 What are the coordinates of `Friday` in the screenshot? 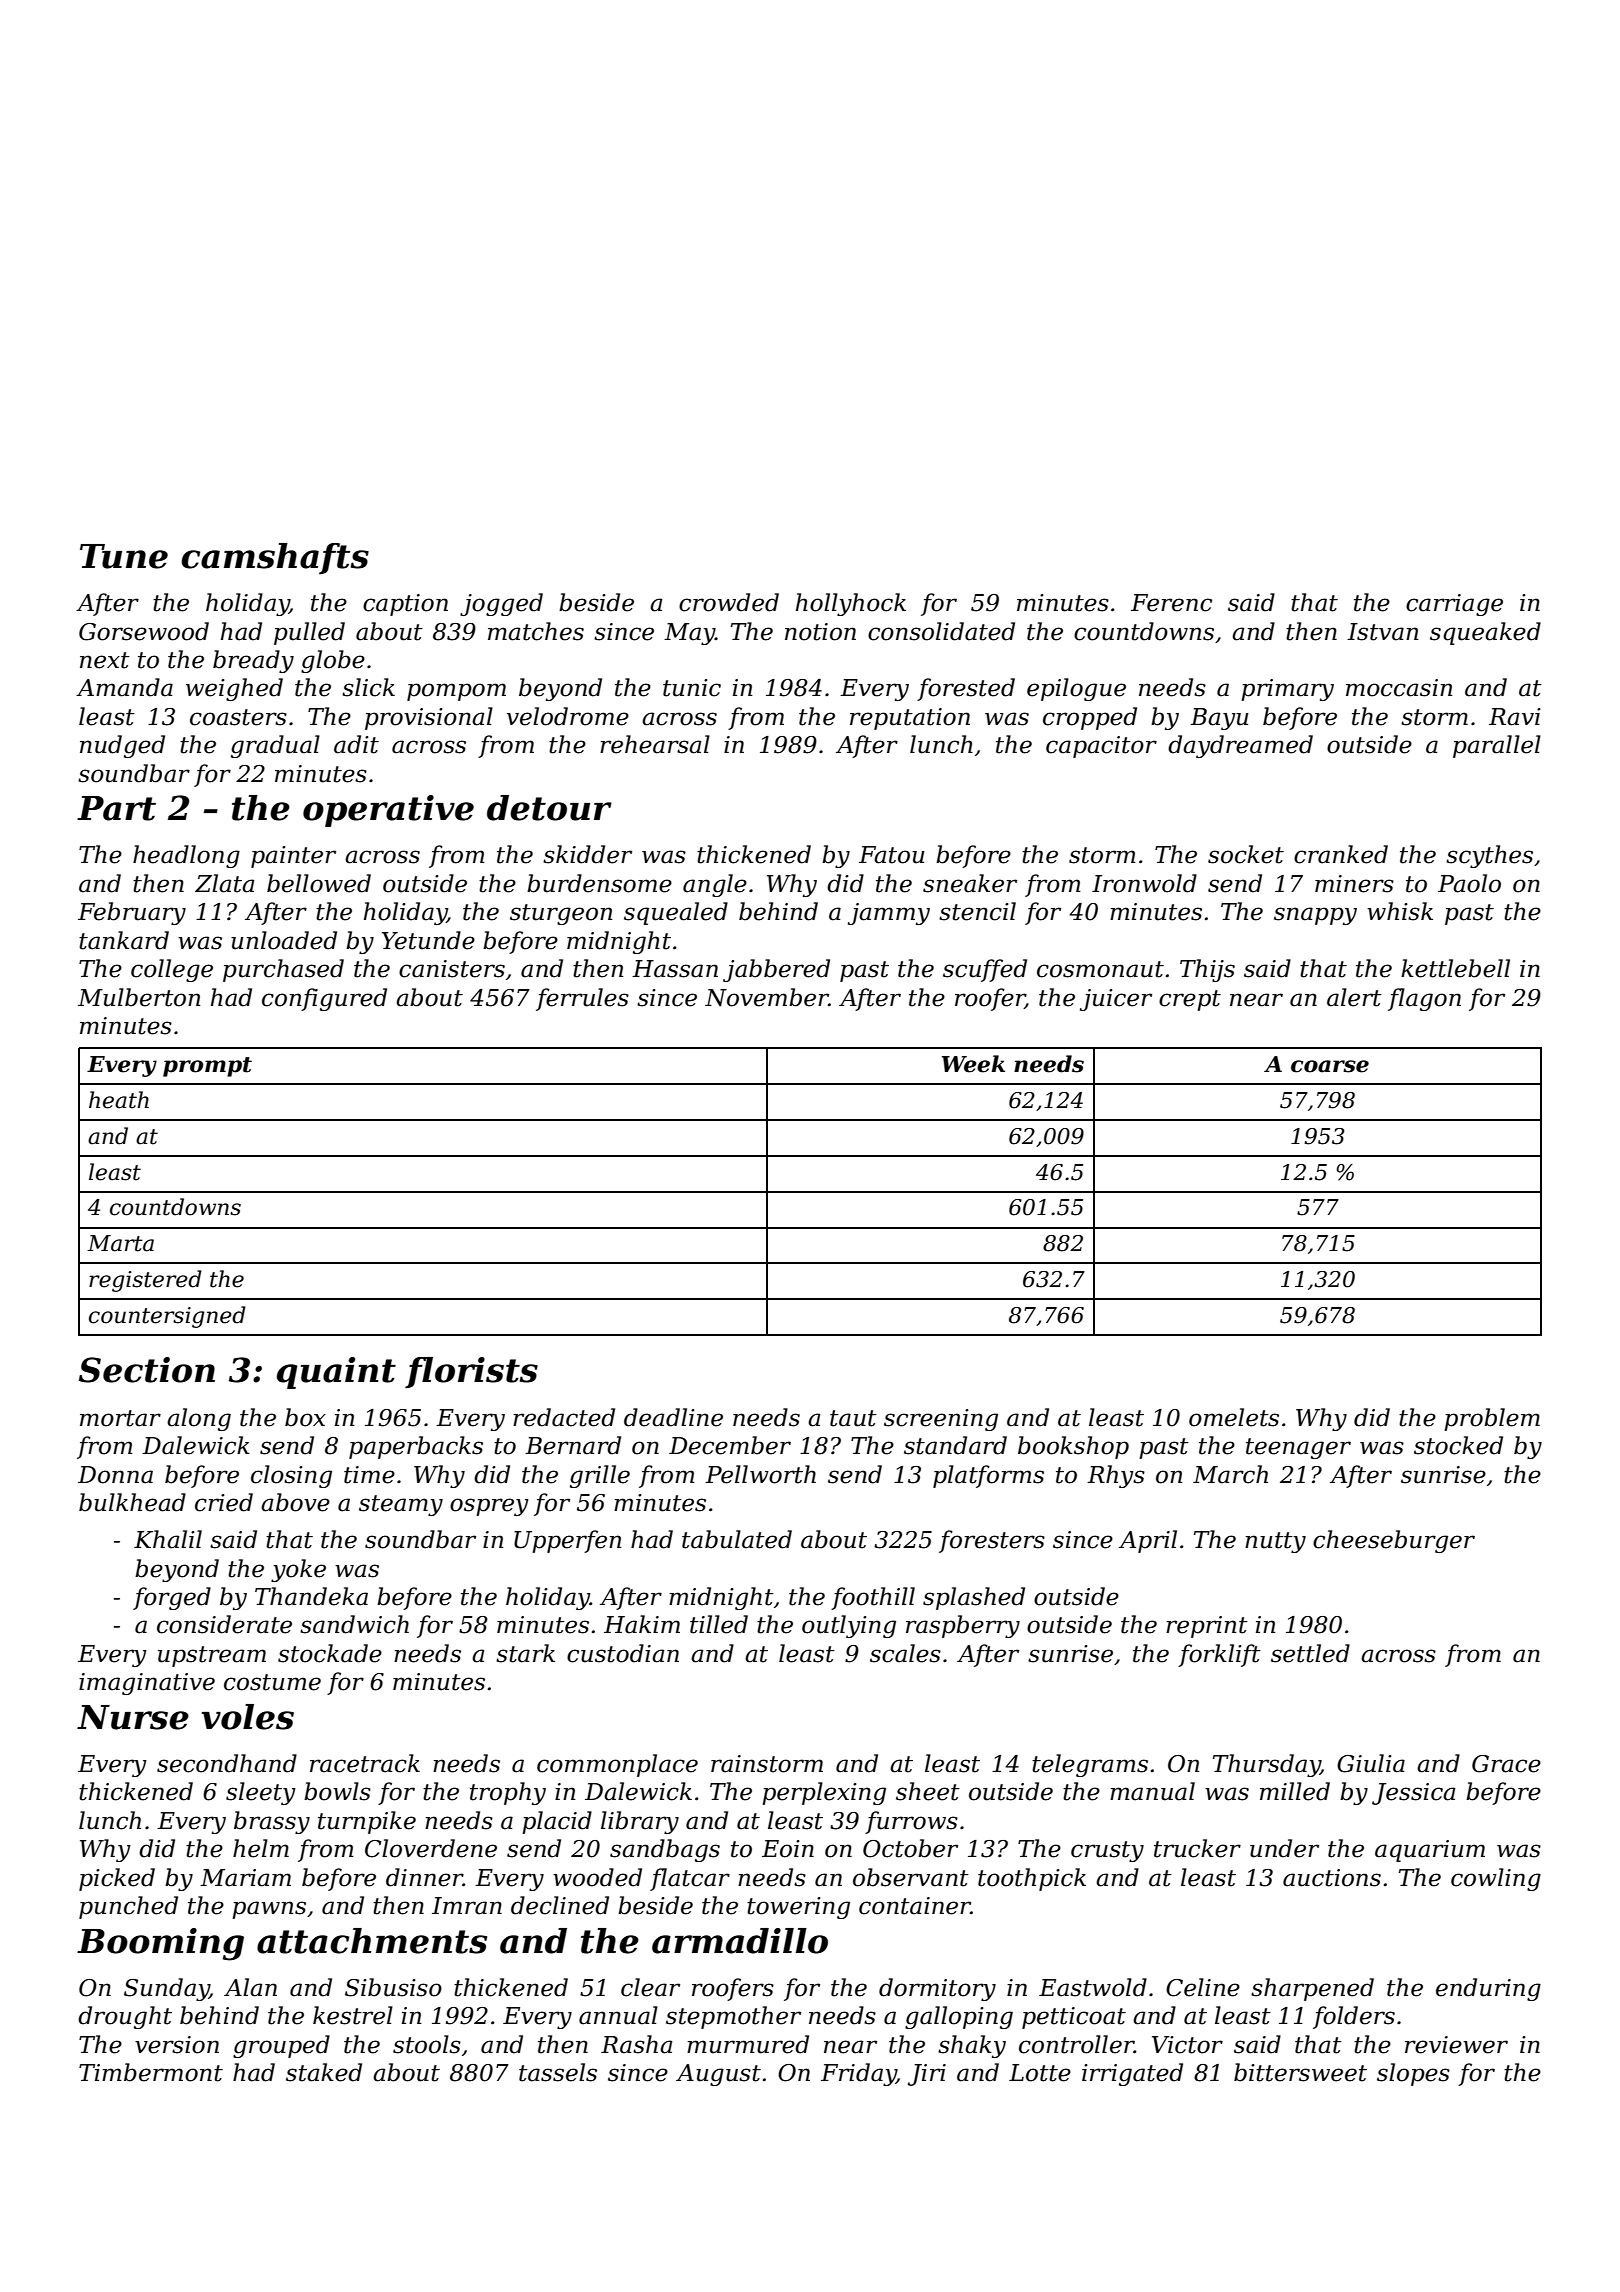 It's located at (858, 2074).
